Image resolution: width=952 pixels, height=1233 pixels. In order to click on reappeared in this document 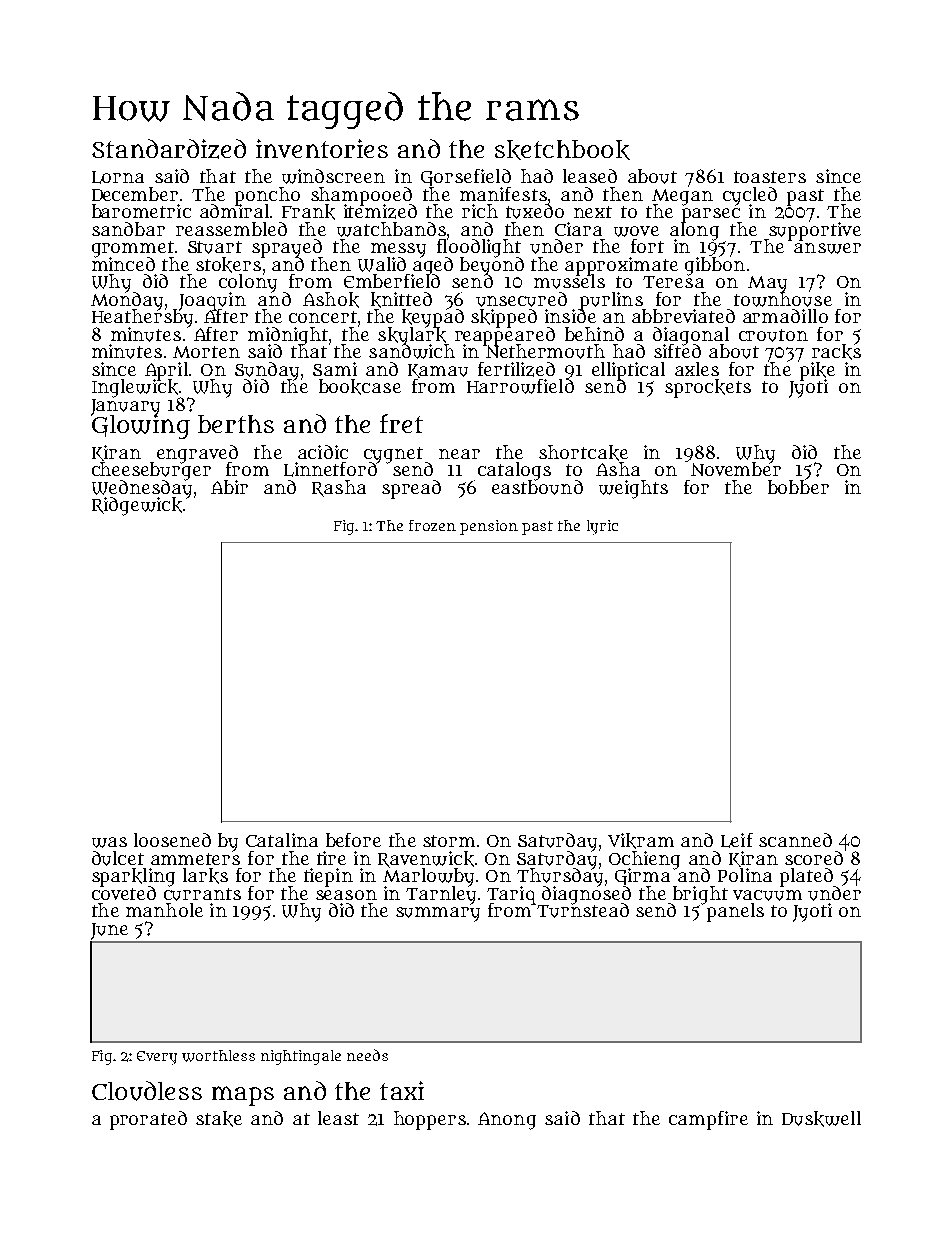, I will do `click(505, 335)`.
